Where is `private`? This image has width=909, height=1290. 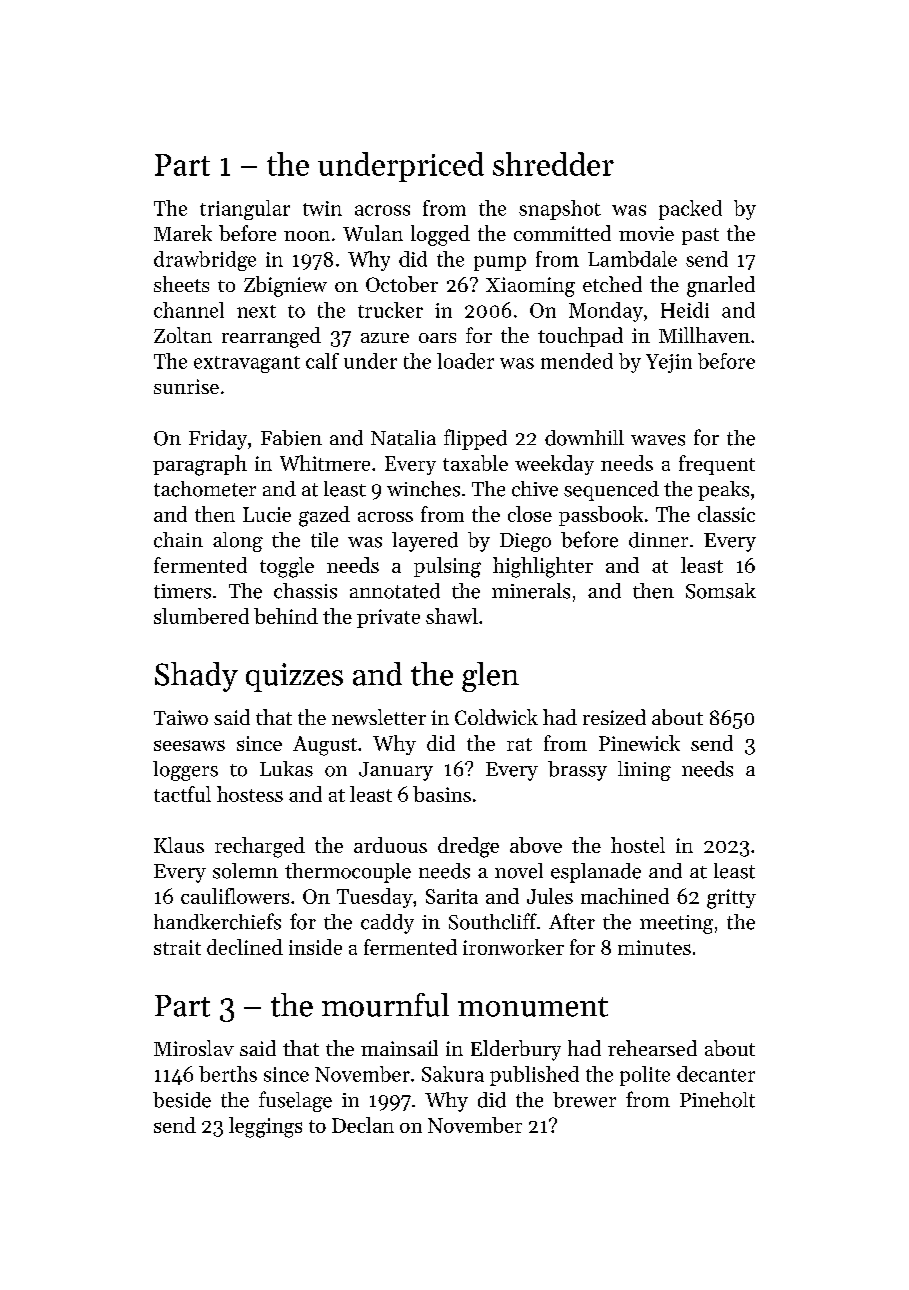 private is located at coordinates (388, 618).
